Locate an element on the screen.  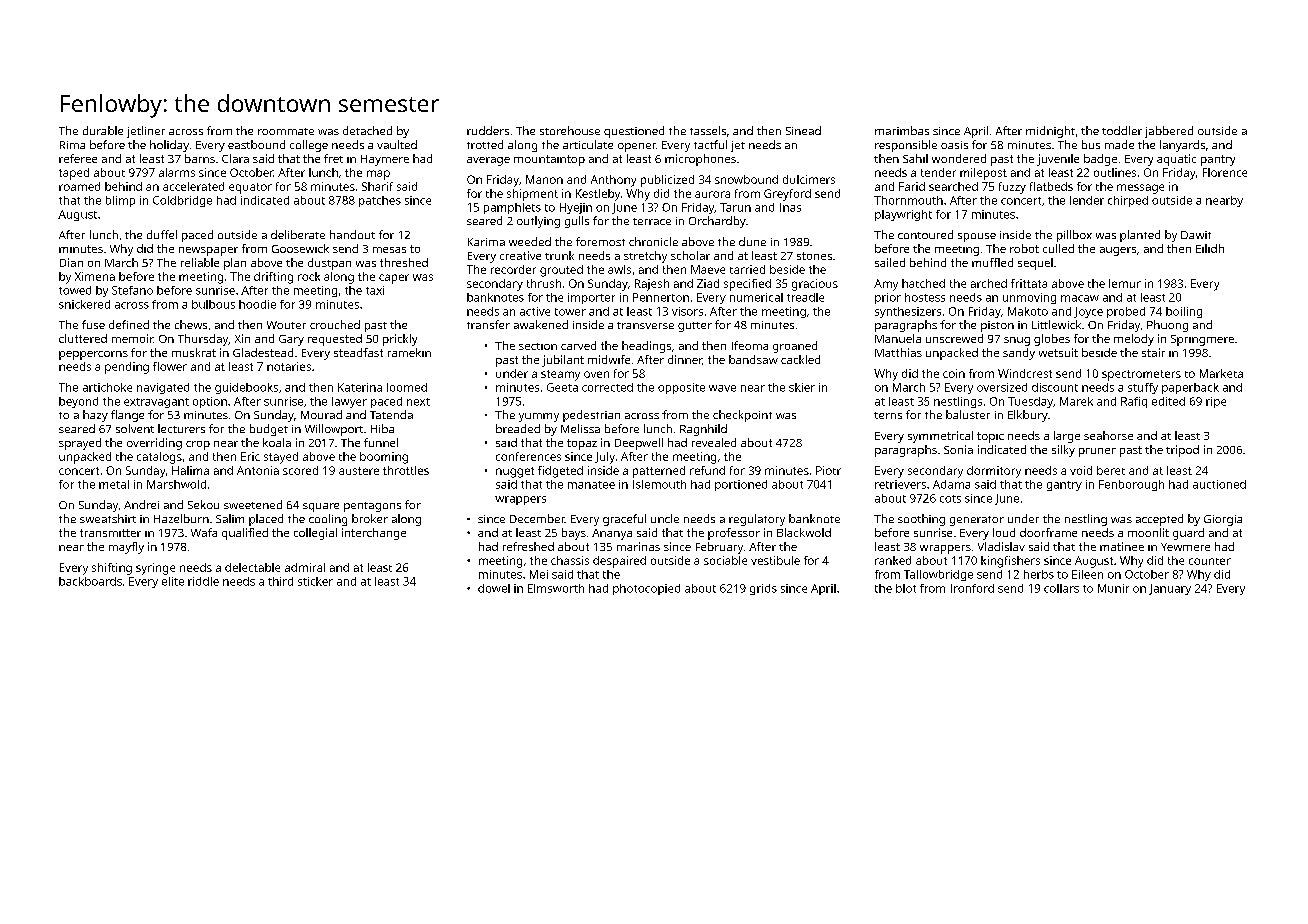
dormitory is located at coordinates (994, 472).
